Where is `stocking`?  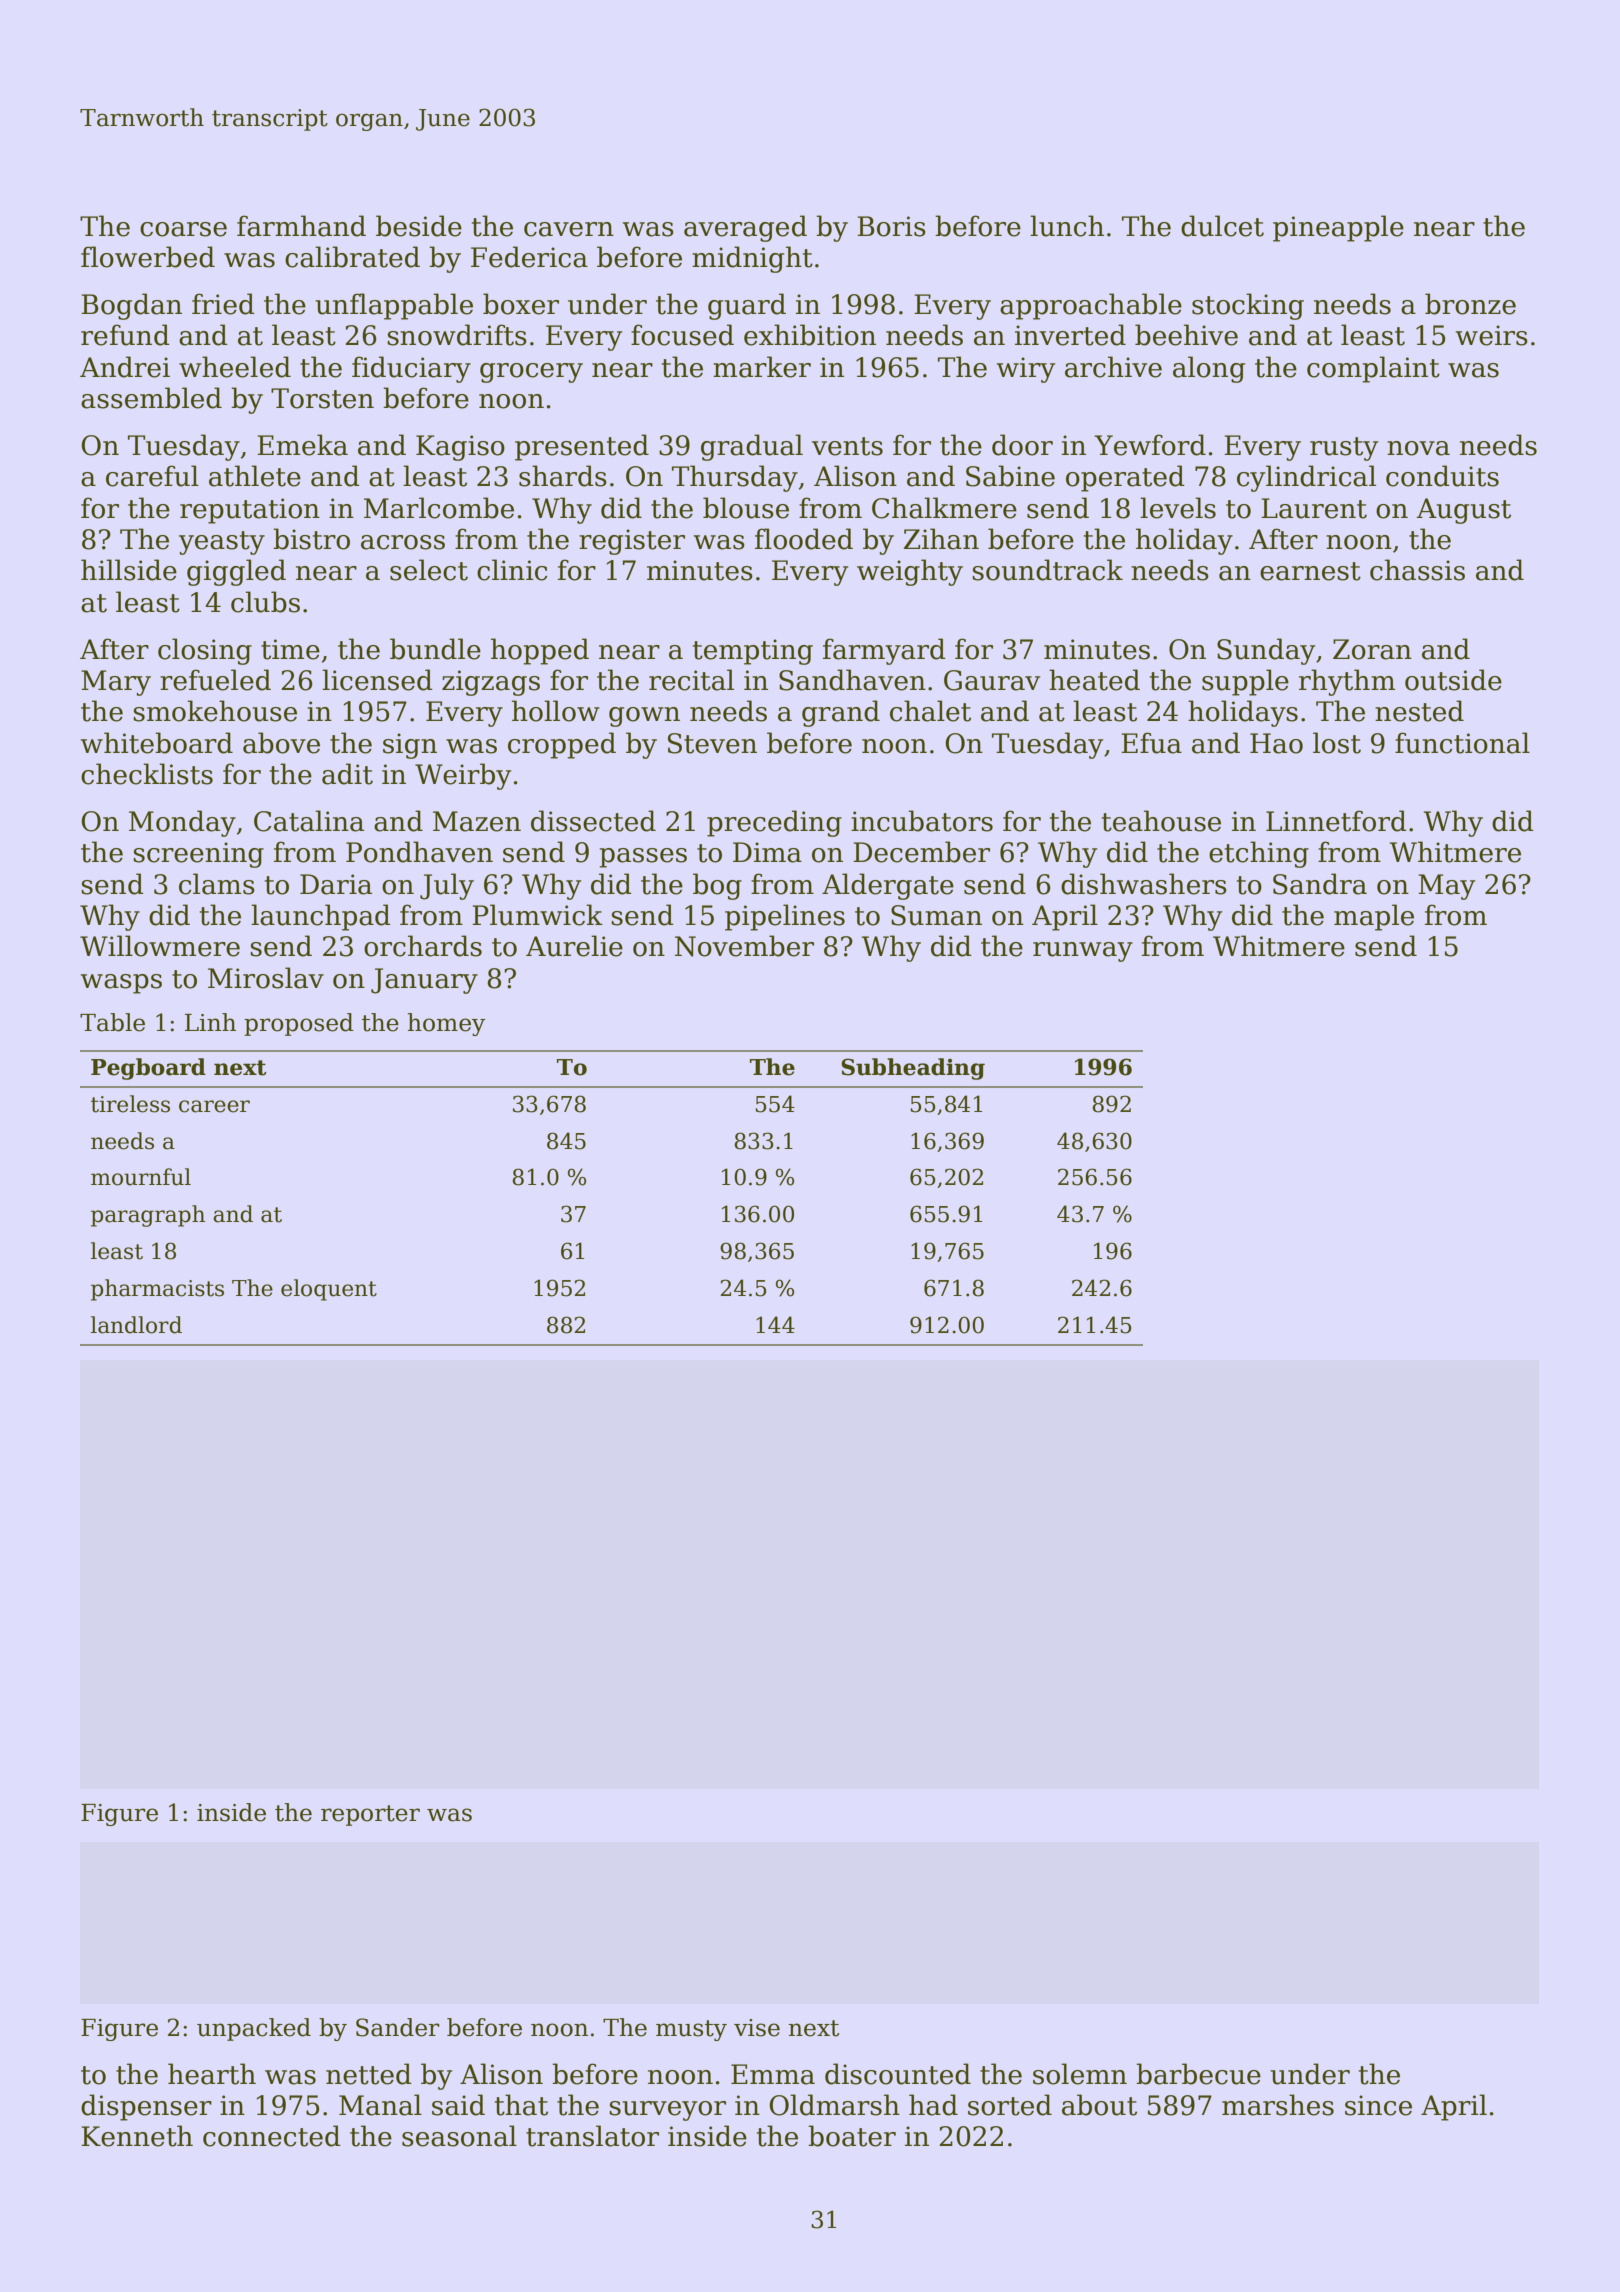 stocking is located at coordinates (1248, 306).
